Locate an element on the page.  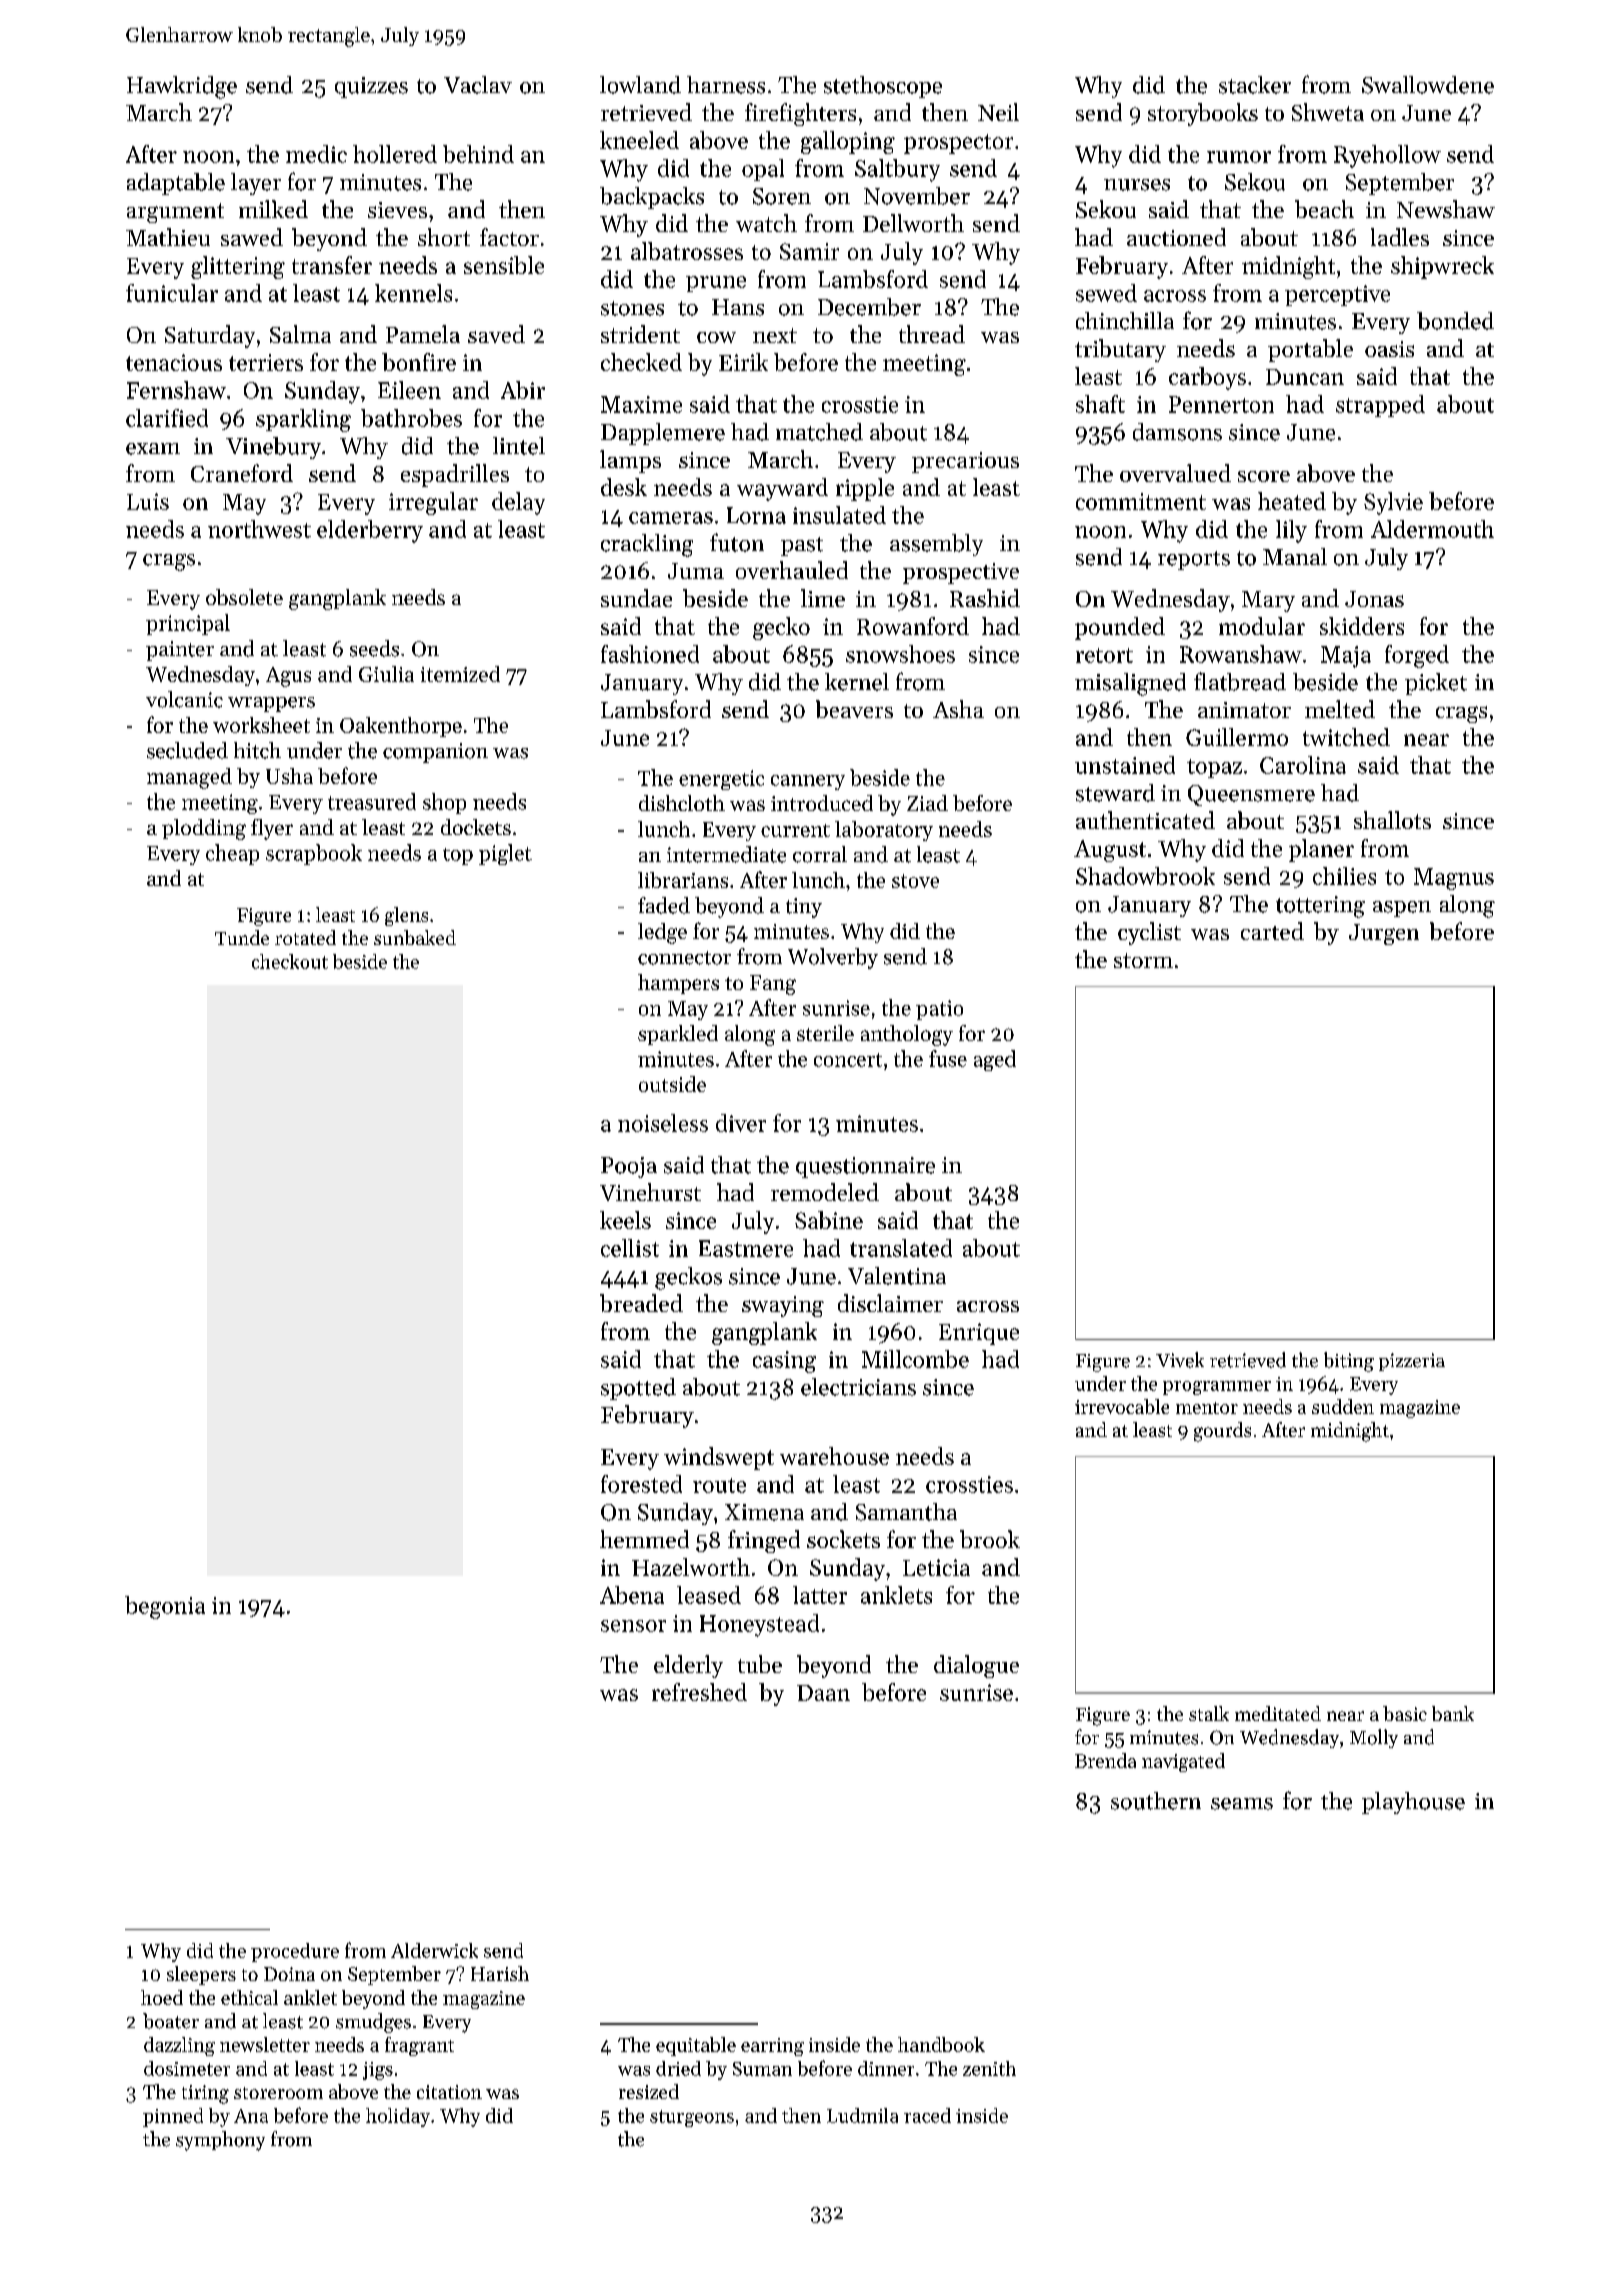
Vivek is located at coordinates (1180, 1360).
